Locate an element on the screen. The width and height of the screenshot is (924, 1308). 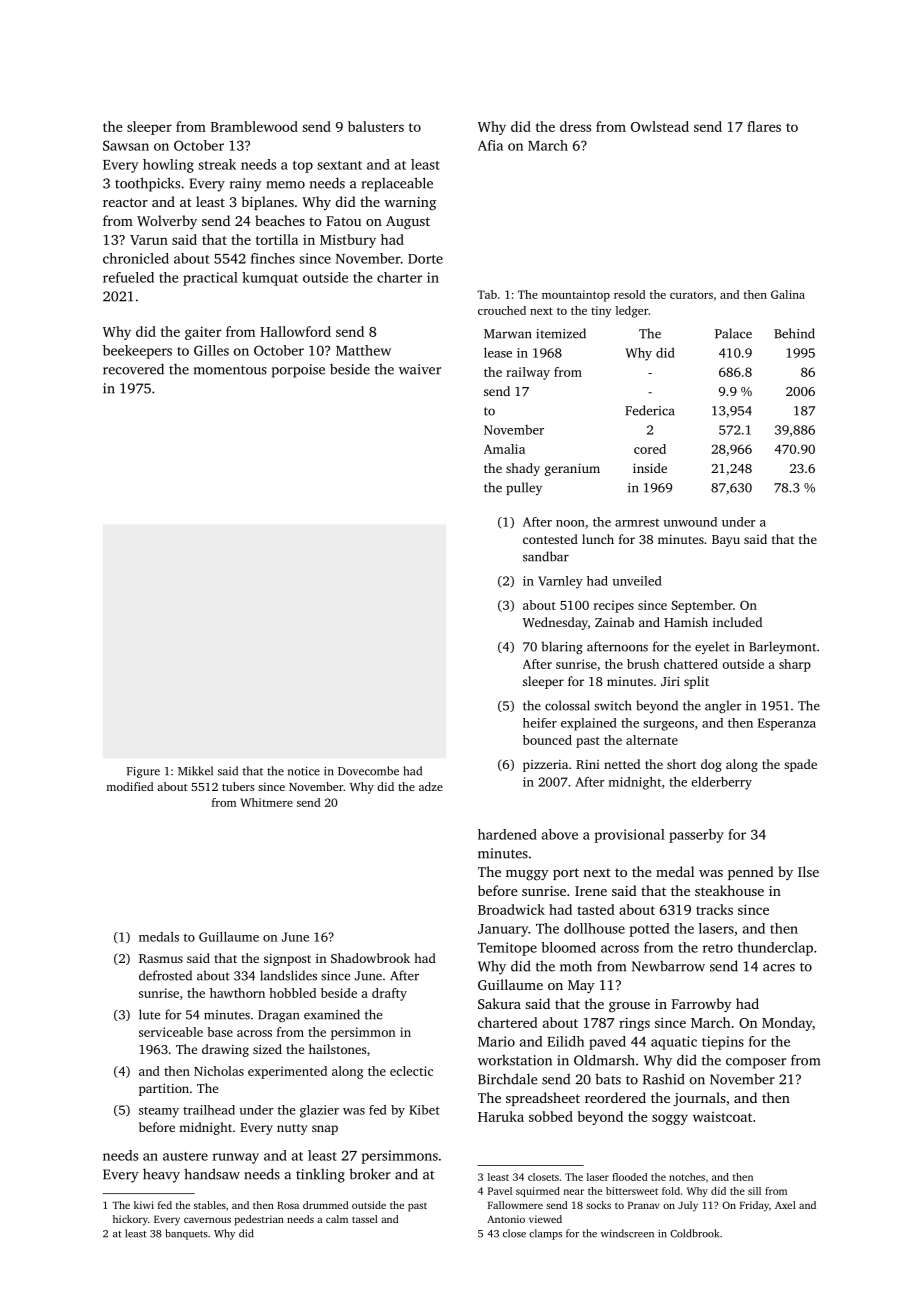
dress is located at coordinates (575, 126).
